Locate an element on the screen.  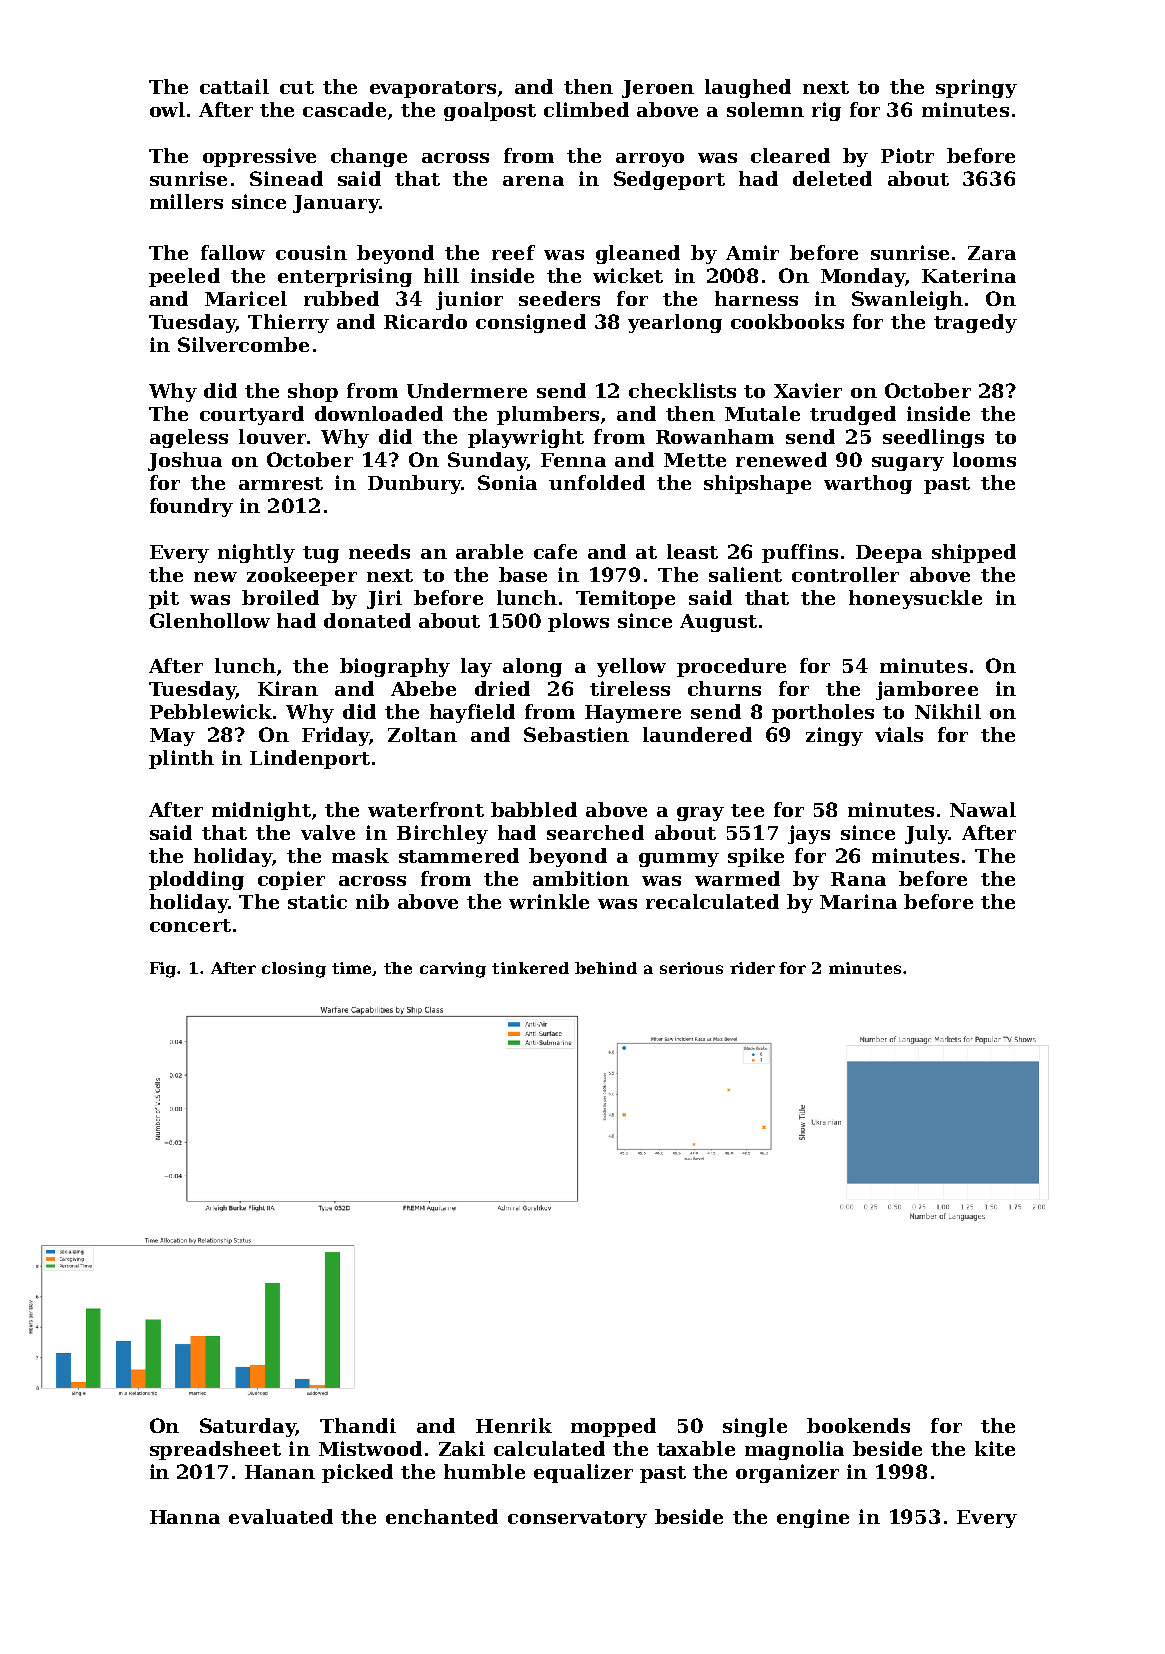
spreadsheet is located at coordinates (215, 1450).
